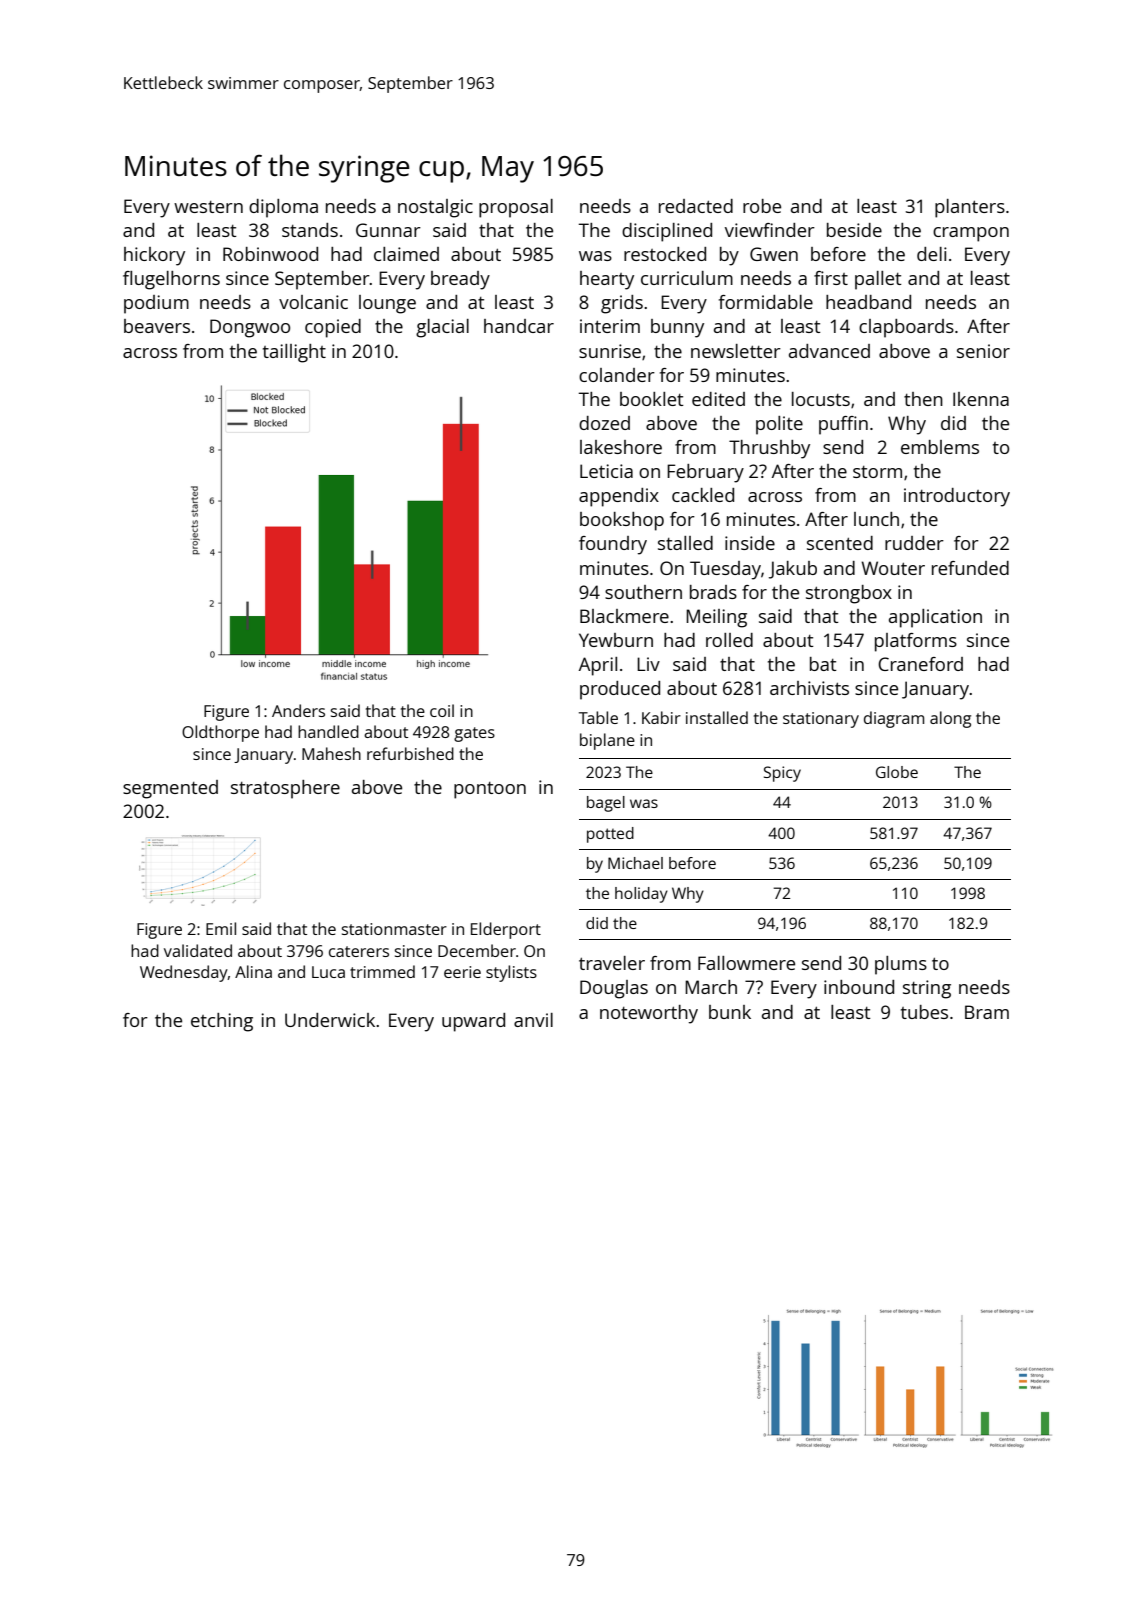 This document has width=1133, height=1602. Describe the element at coordinates (935, 618) in the document. I see `application` at that location.
